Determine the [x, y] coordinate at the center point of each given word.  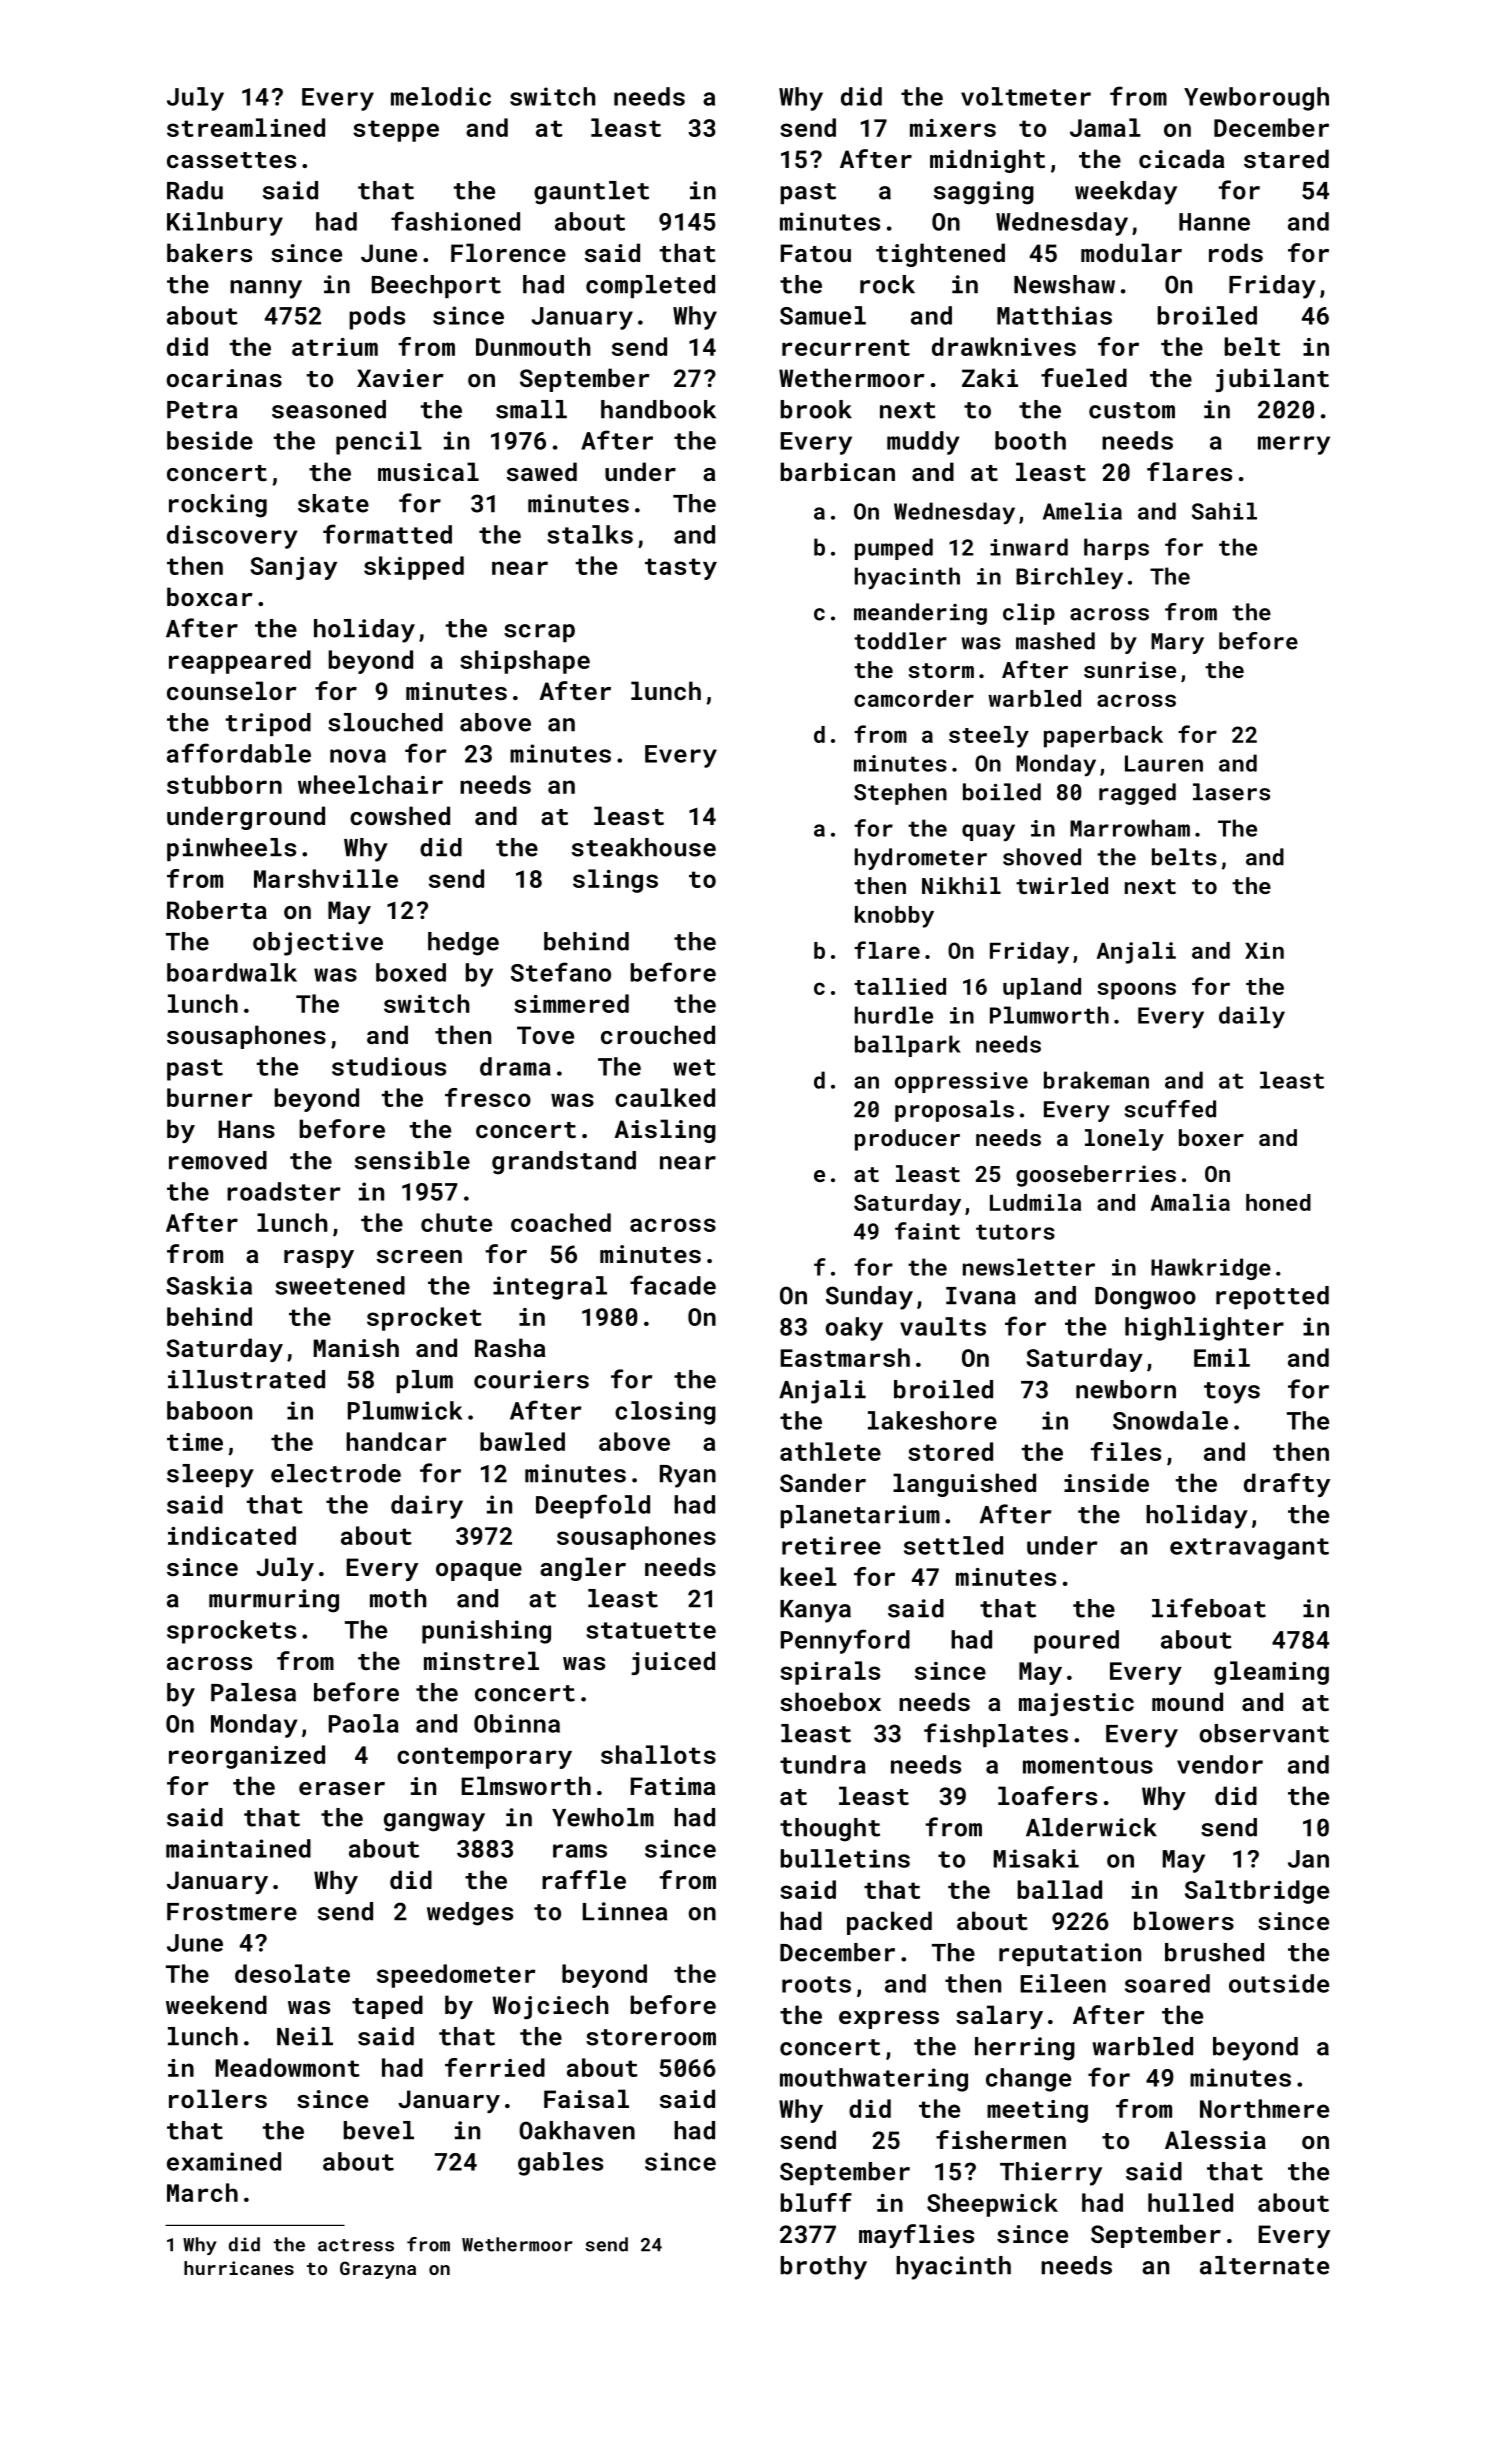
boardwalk [232, 972]
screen [419, 1256]
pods [377, 318]
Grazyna [378, 2270]
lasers [1231, 792]
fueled [1084, 377]
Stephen [900, 794]
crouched [658, 1034]
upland [1042, 989]
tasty [681, 569]
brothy [824, 2268]
